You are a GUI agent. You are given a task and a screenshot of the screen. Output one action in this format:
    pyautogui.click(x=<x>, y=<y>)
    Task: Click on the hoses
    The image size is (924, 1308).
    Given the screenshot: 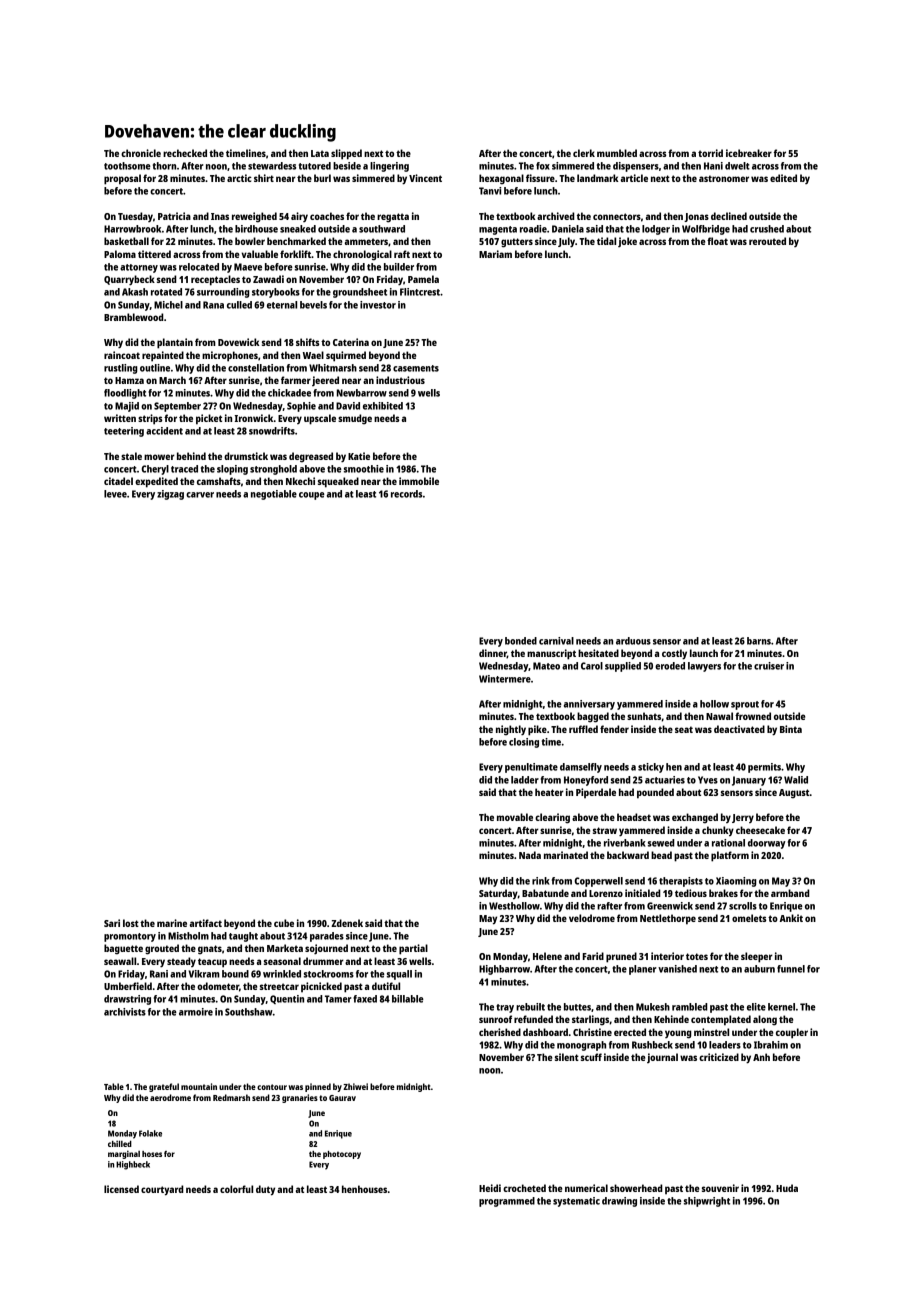 What is the action you would take?
    pyautogui.click(x=152, y=1154)
